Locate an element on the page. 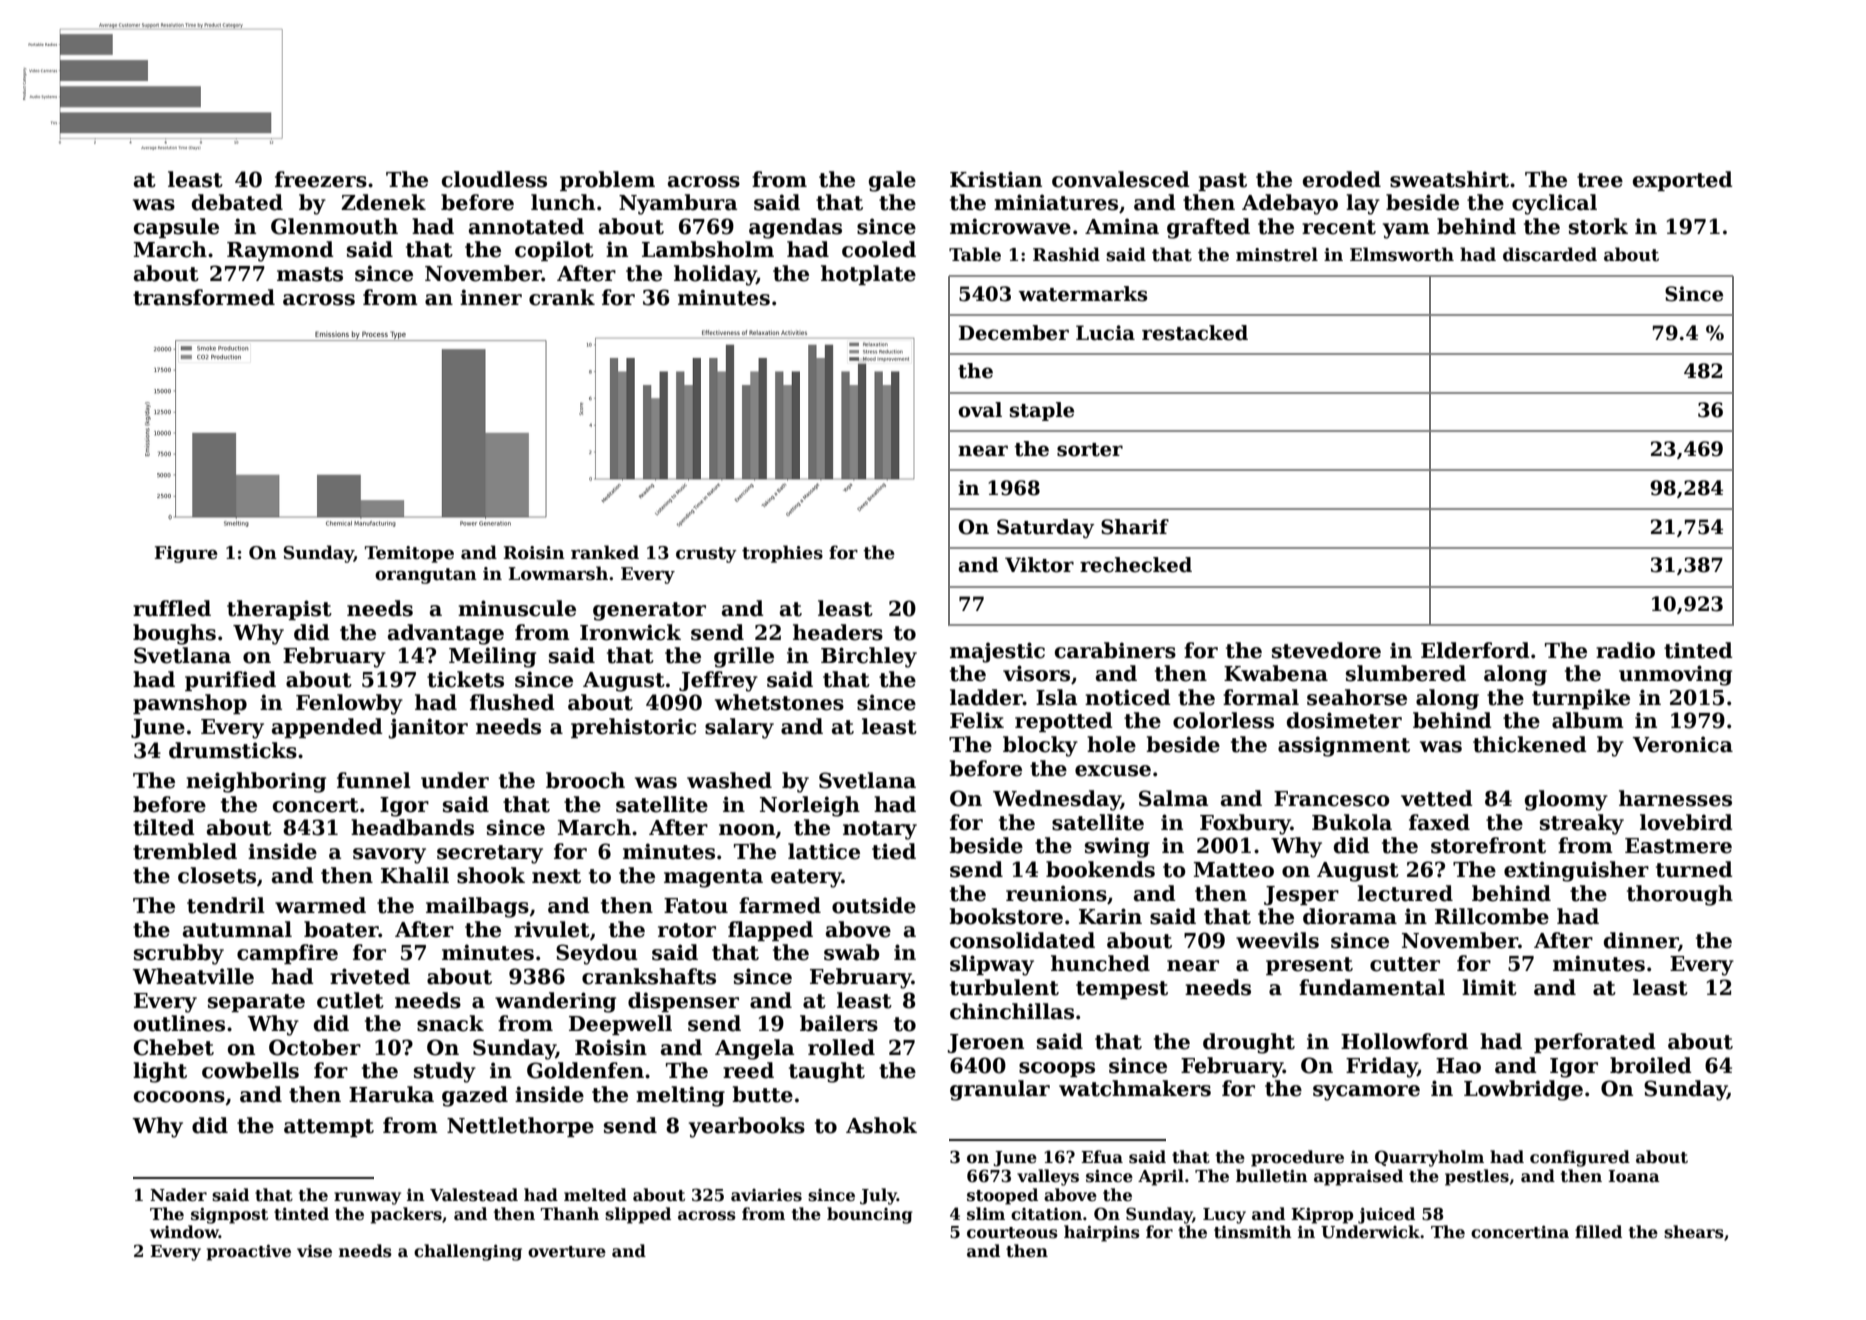 This page has height=1320, width=1866. Nettlethorpe is located at coordinates (520, 1127).
